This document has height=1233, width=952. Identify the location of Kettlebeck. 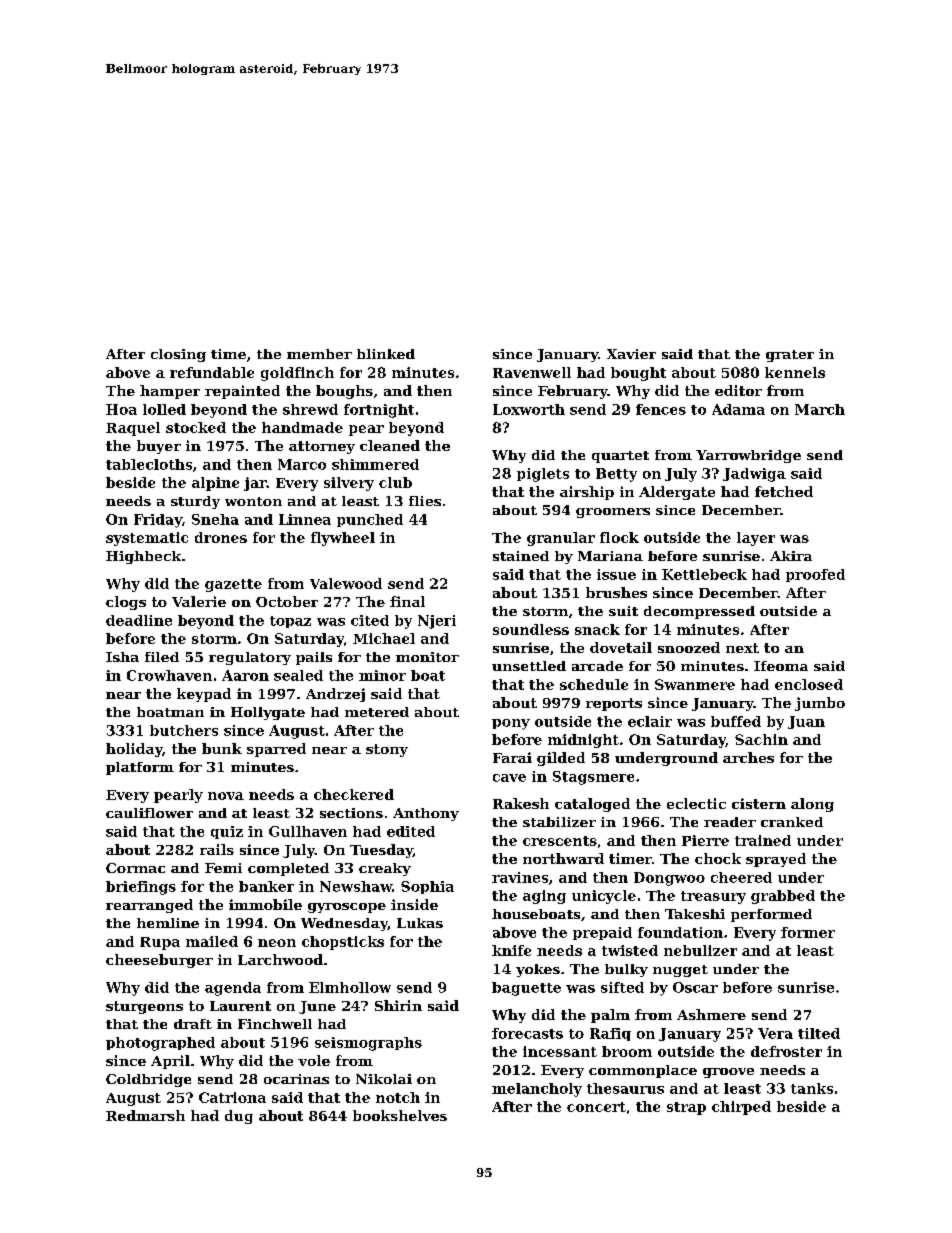
(704, 574).
